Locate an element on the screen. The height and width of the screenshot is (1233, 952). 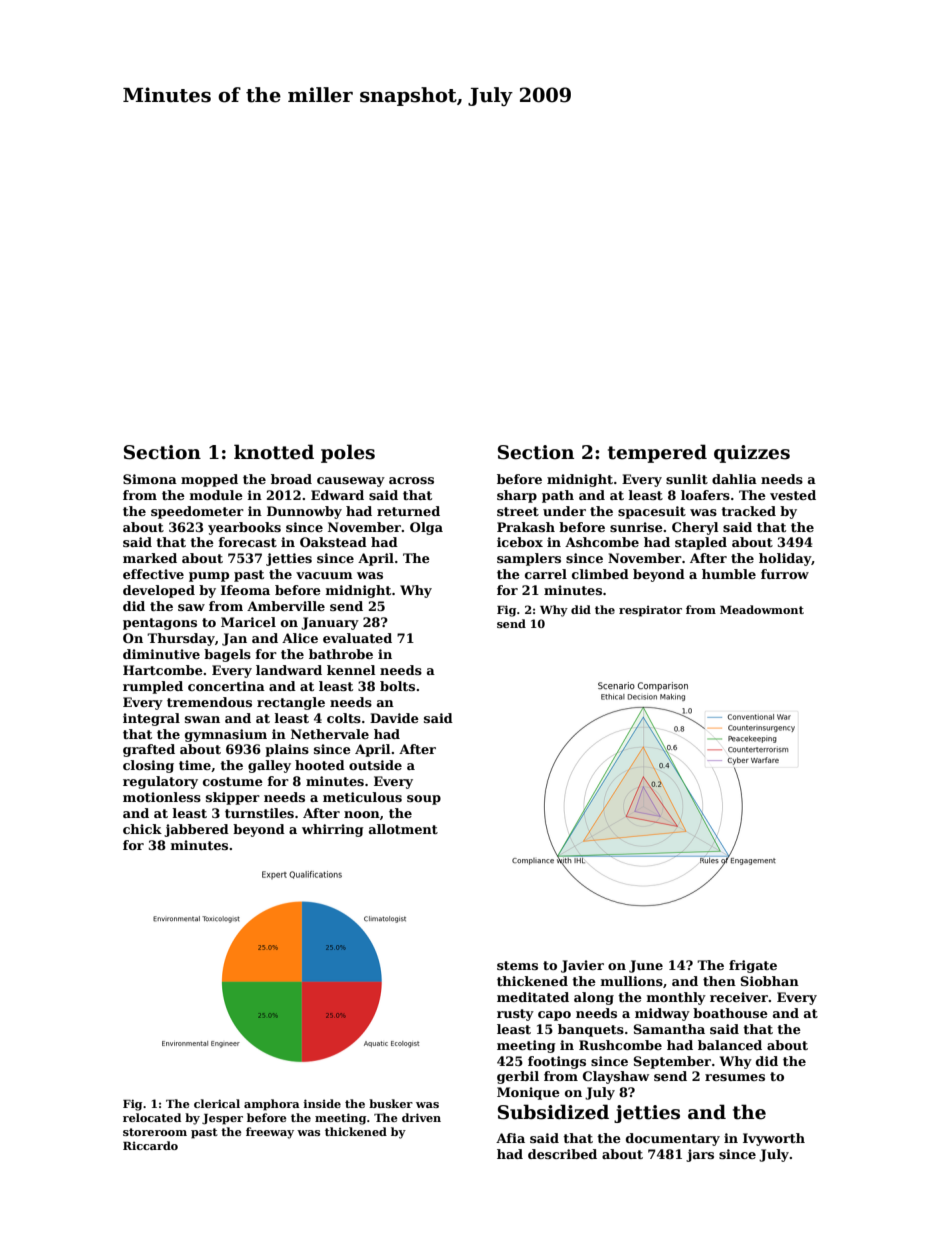
Meadowmont is located at coordinates (762, 609).
